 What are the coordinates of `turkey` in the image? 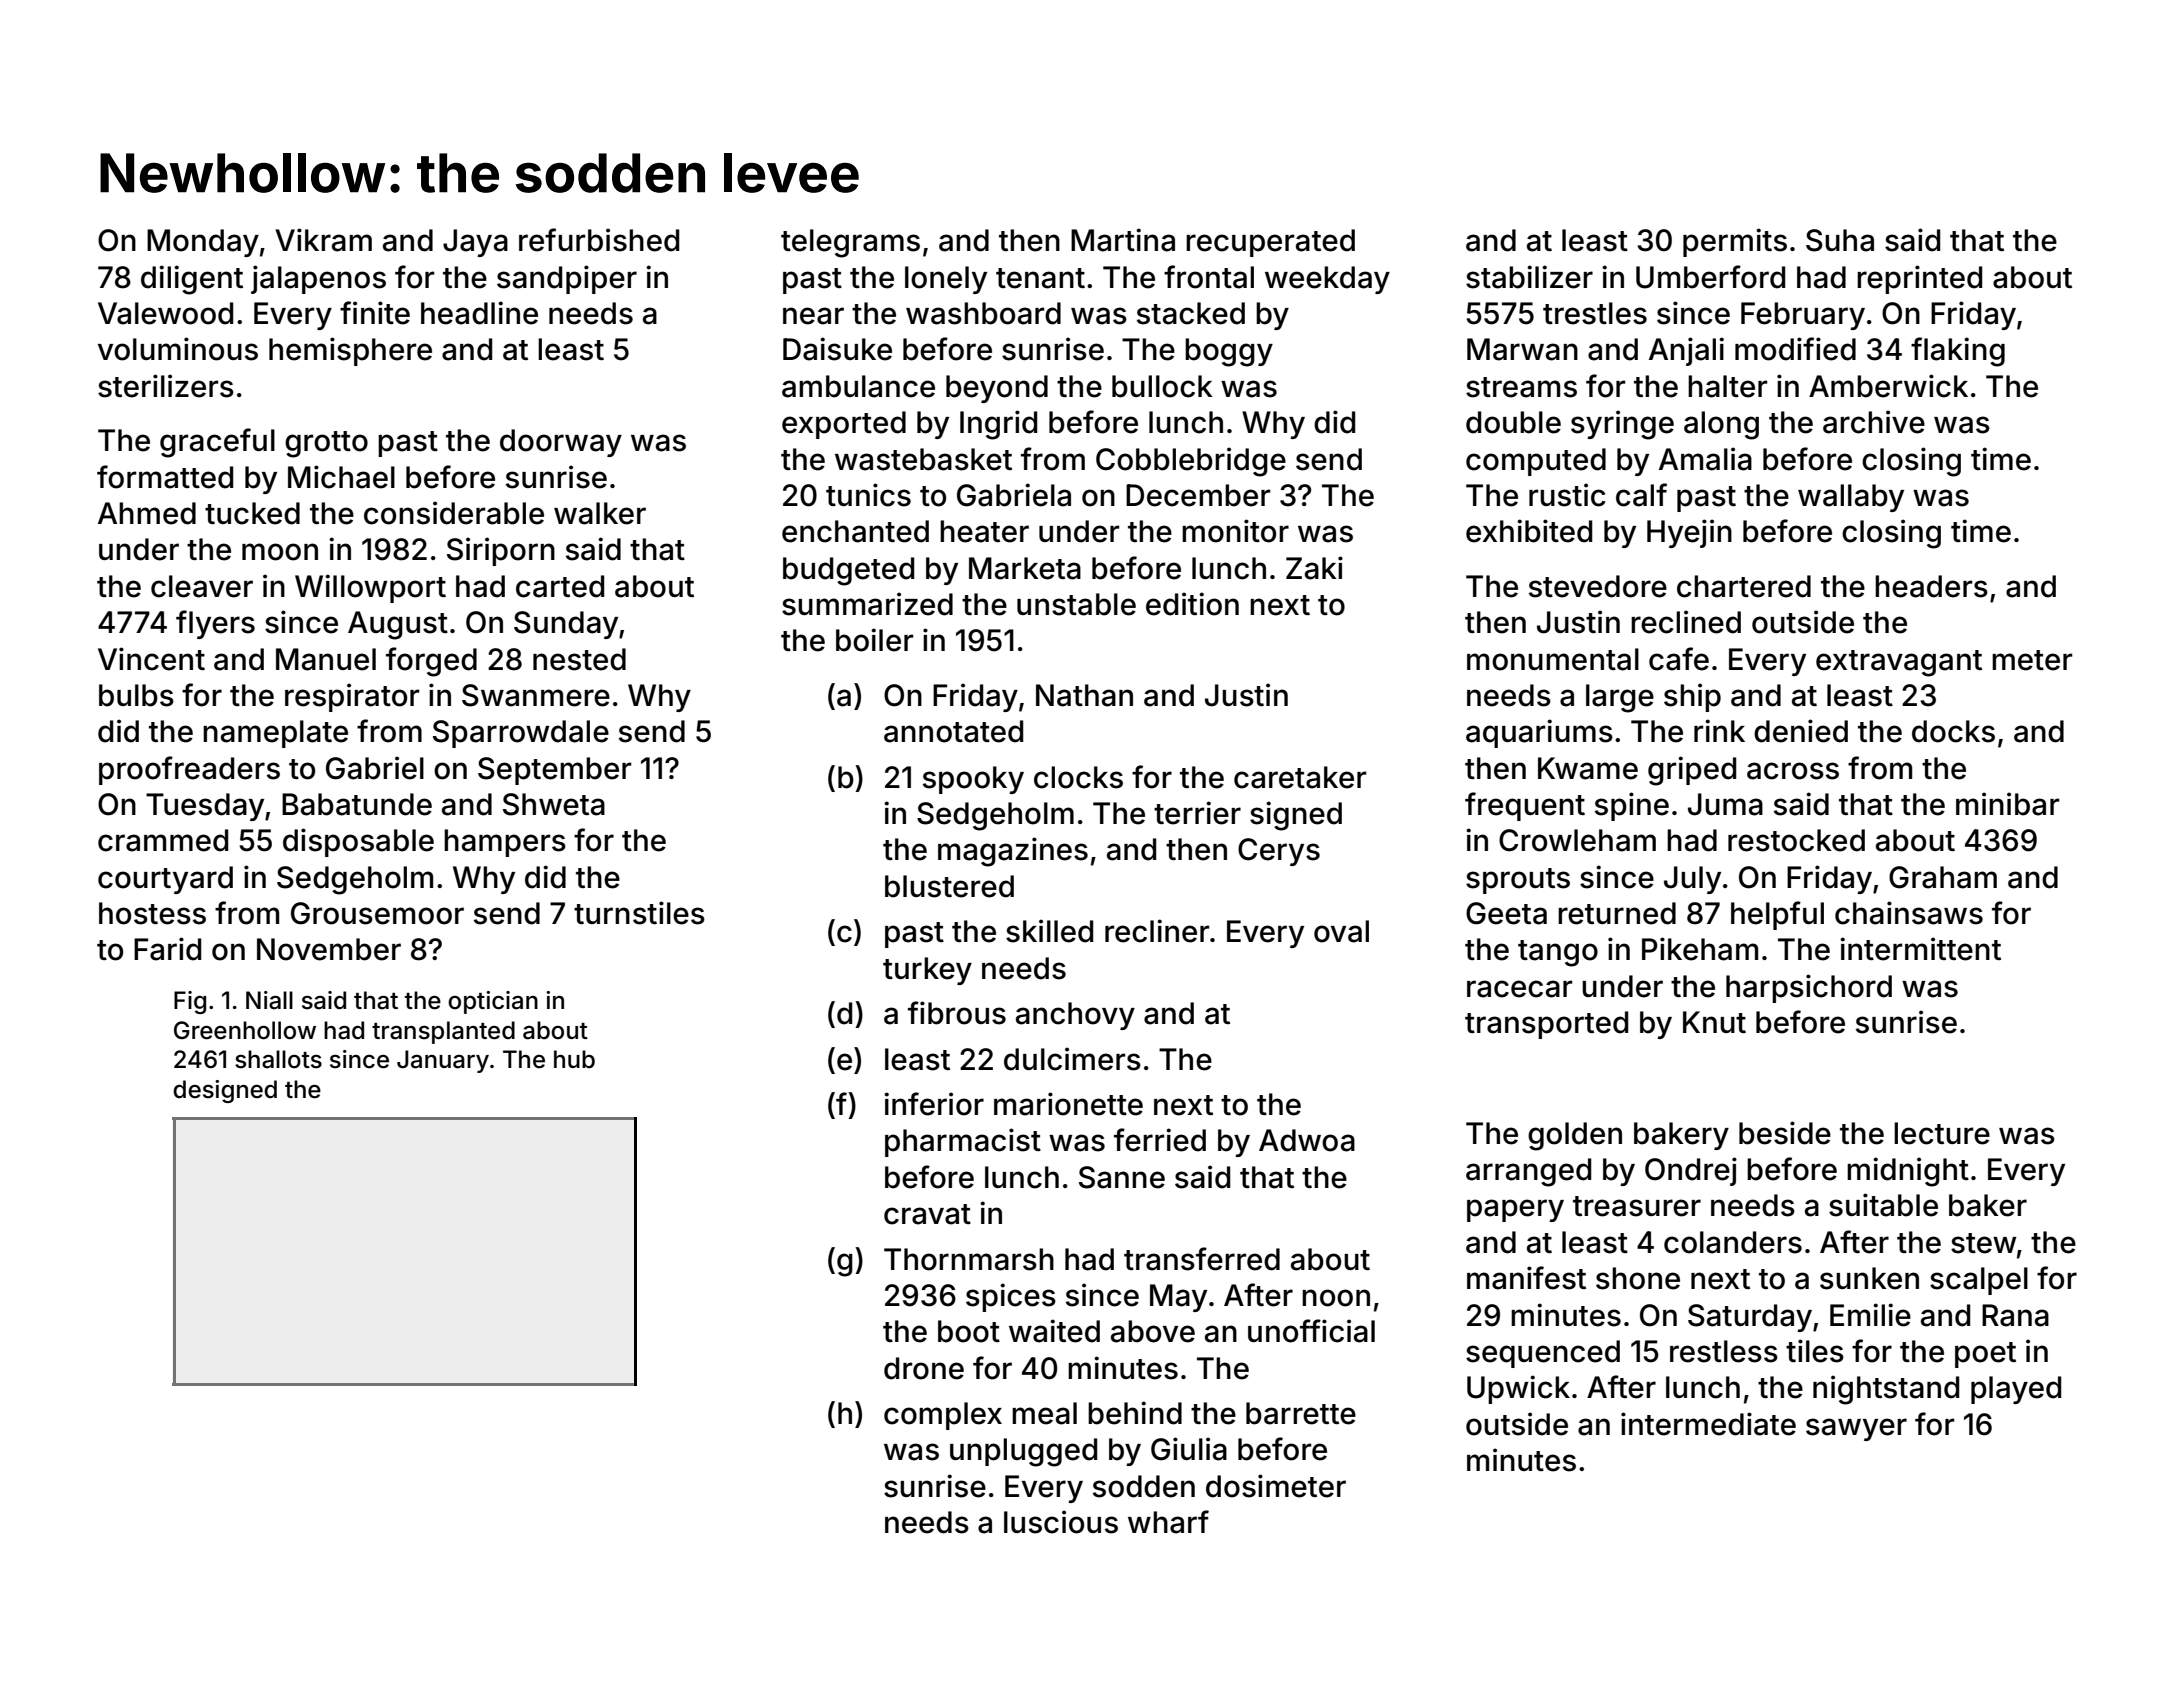 It's located at (927, 971).
